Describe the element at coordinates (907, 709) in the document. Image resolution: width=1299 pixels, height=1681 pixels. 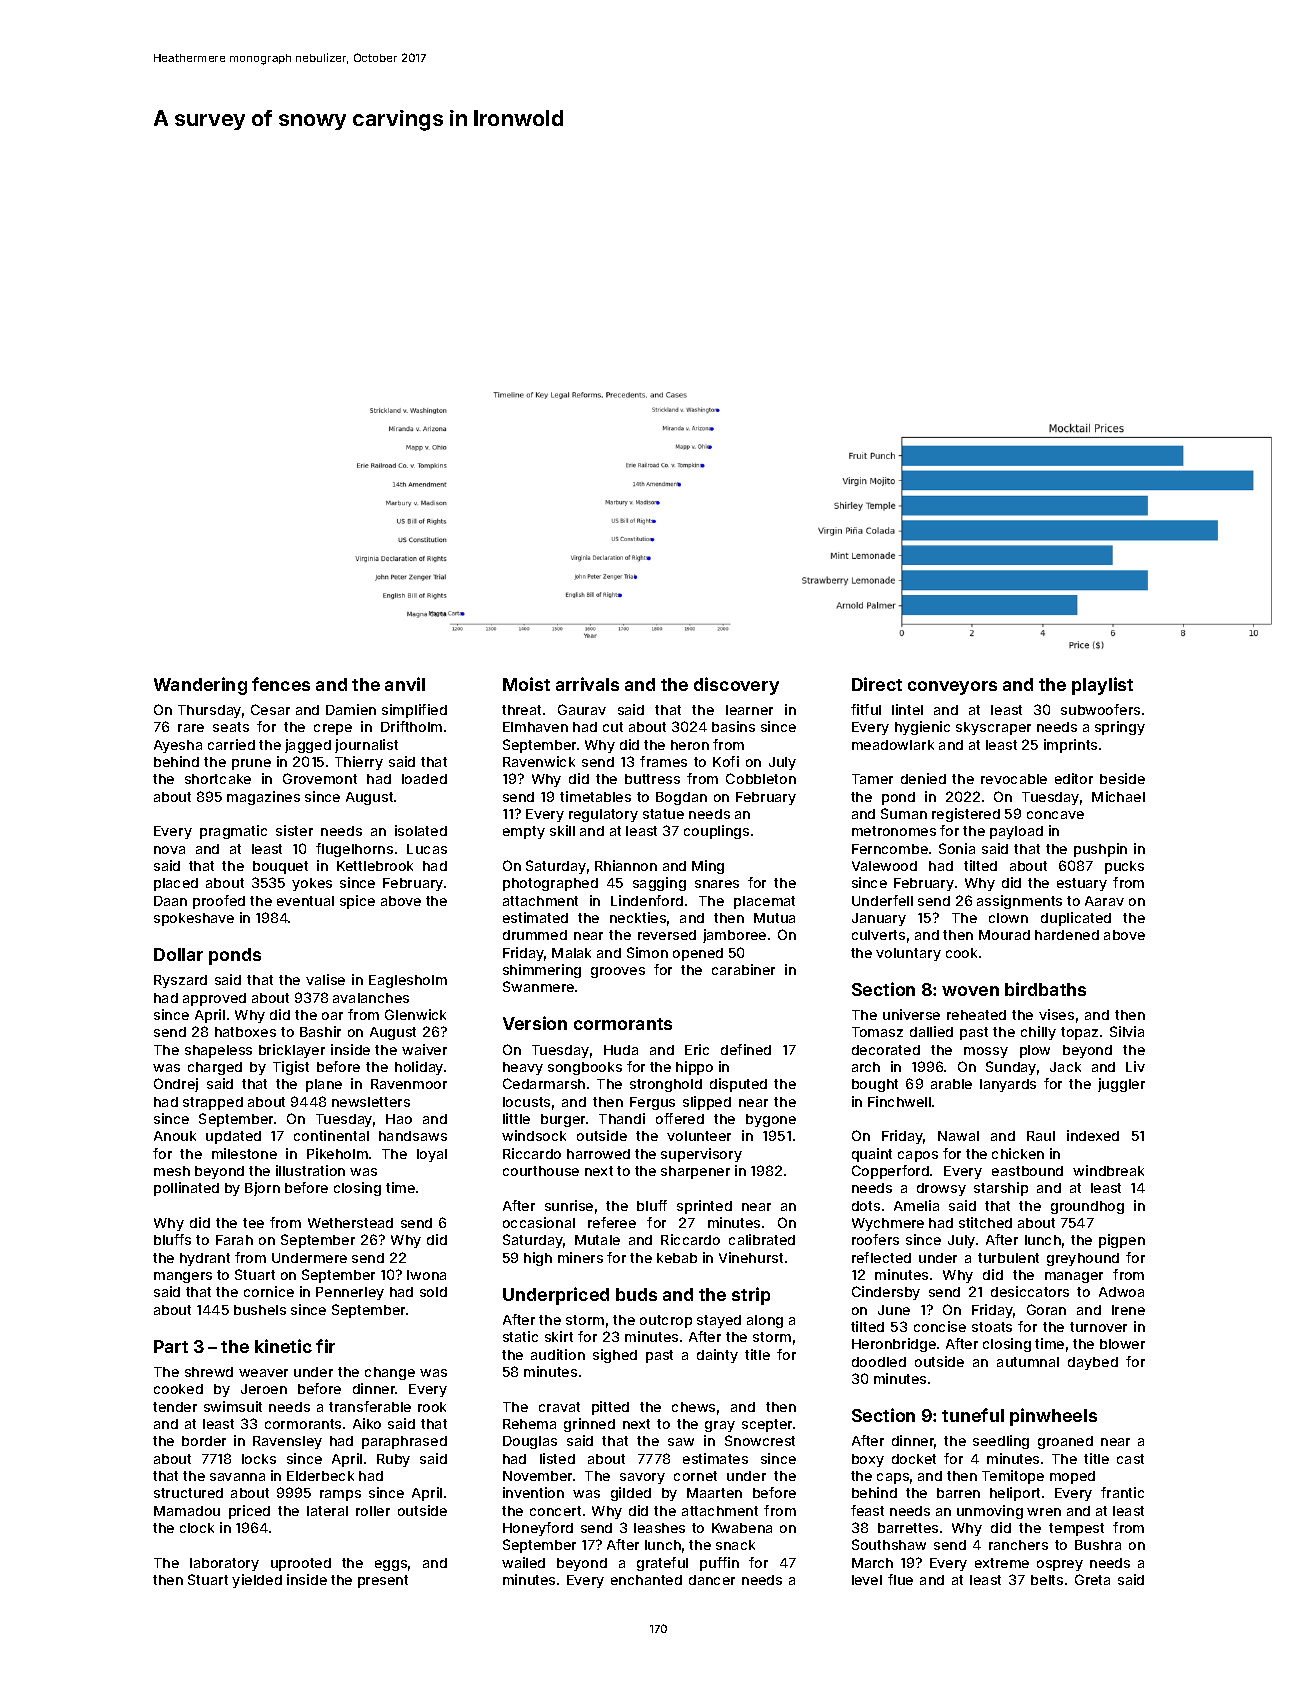
I see `lintel` at that location.
